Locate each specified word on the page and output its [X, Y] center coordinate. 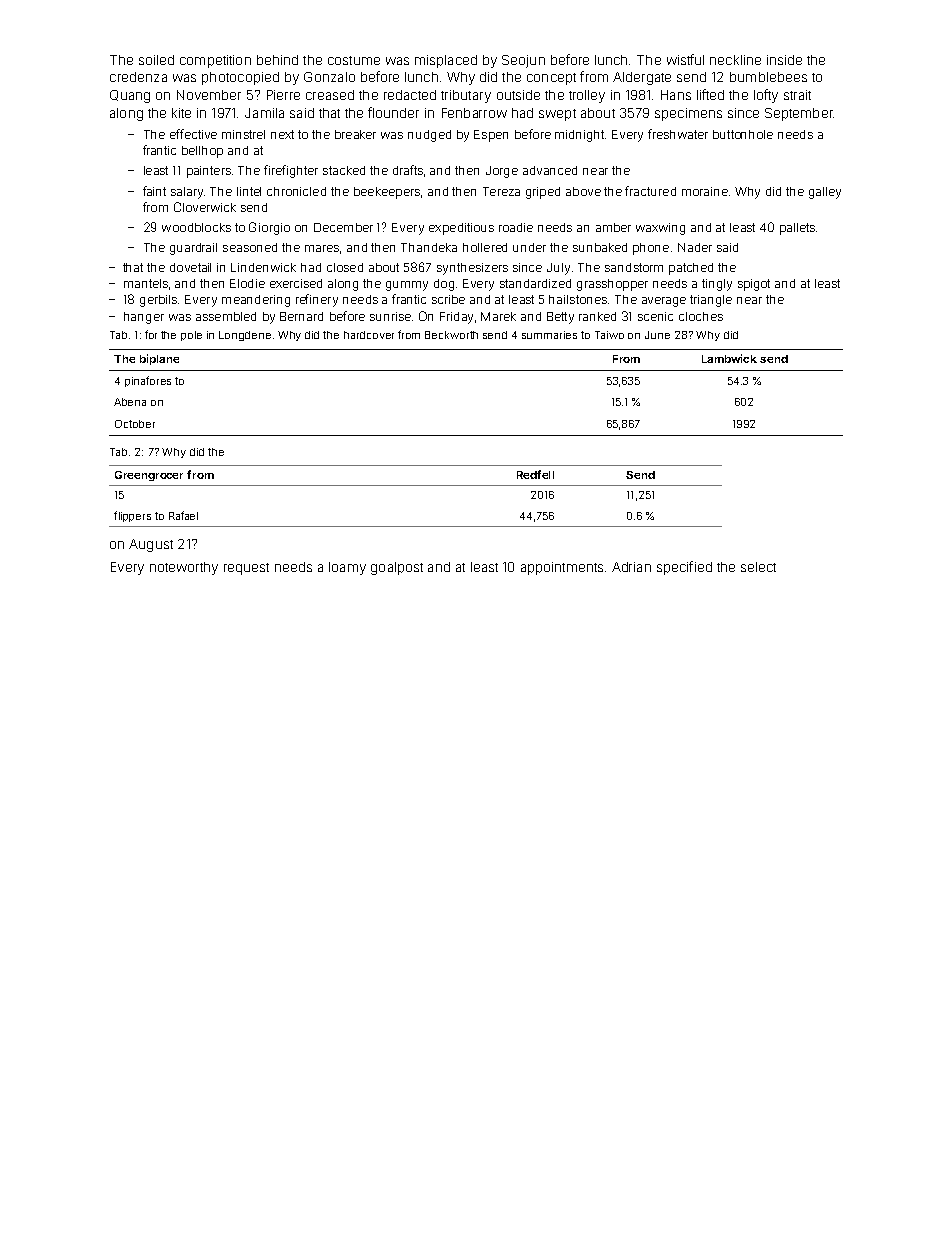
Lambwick [729, 358]
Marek [498, 316]
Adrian [631, 567]
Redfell [535, 474]
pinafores [148, 381]
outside [518, 95]
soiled [156, 60]
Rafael [183, 515]
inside [784, 60]
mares [322, 248]
